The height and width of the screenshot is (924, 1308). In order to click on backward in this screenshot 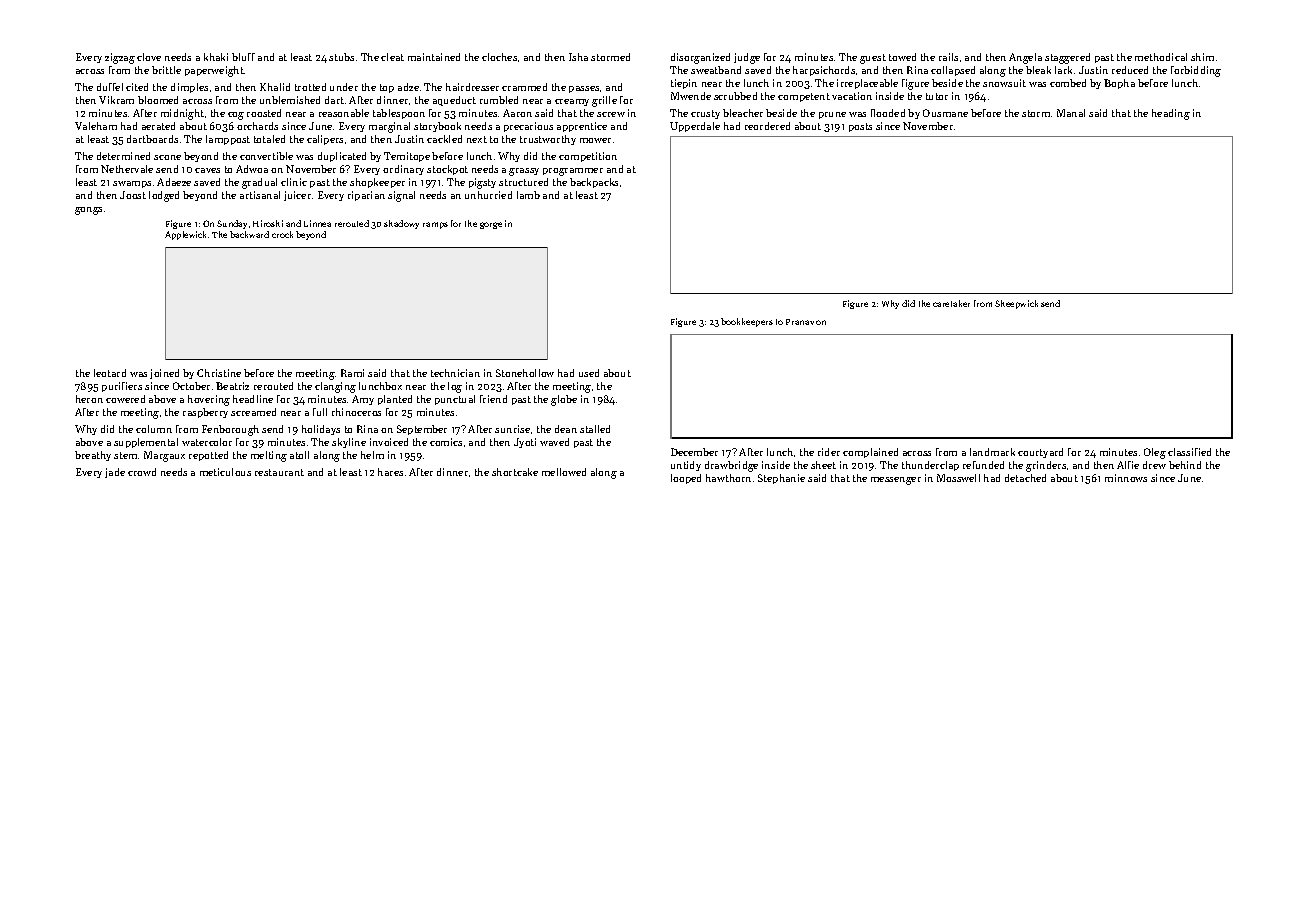, I will do `click(249, 234)`.
